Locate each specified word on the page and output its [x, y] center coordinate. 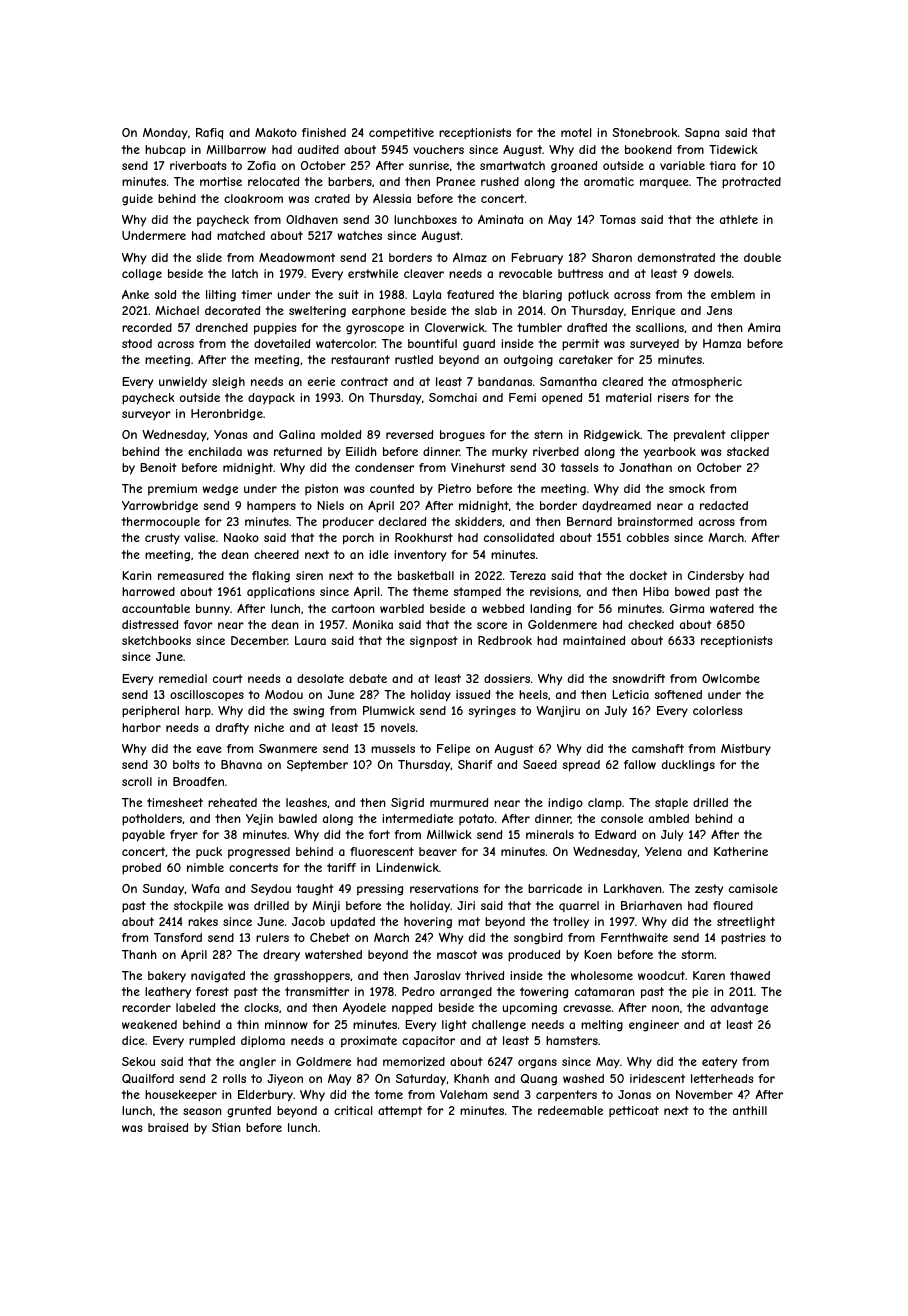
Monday [165, 134]
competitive [401, 134]
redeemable [570, 1110]
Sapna [702, 134]
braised [168, 1127]
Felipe [453, 750]
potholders [152, 820]
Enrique [653, 311]
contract [364, 381]
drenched [222, 327]
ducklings [688, 766]
